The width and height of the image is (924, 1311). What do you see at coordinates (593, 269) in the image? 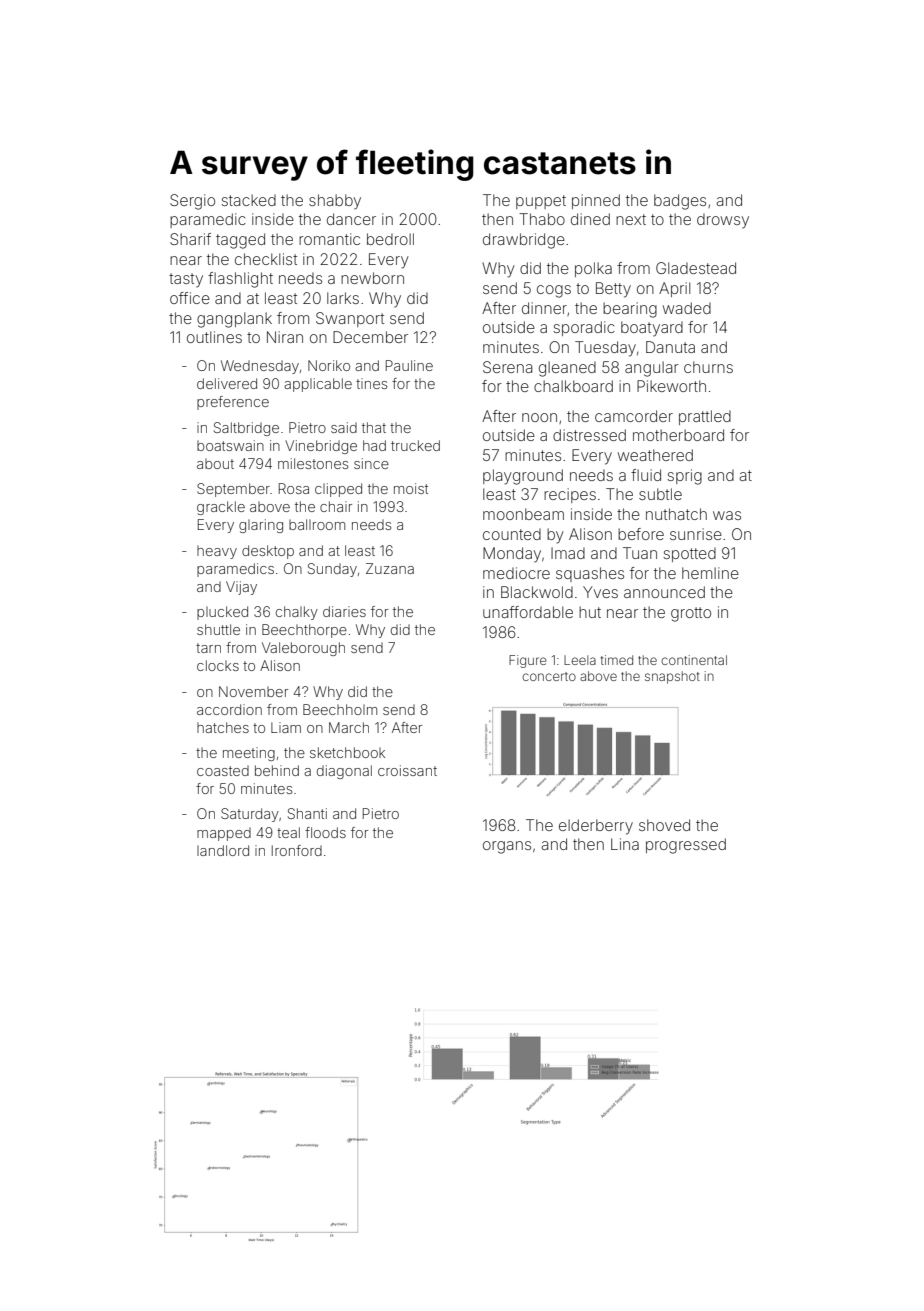
I see `polka` at bounding box center [593, 269].
